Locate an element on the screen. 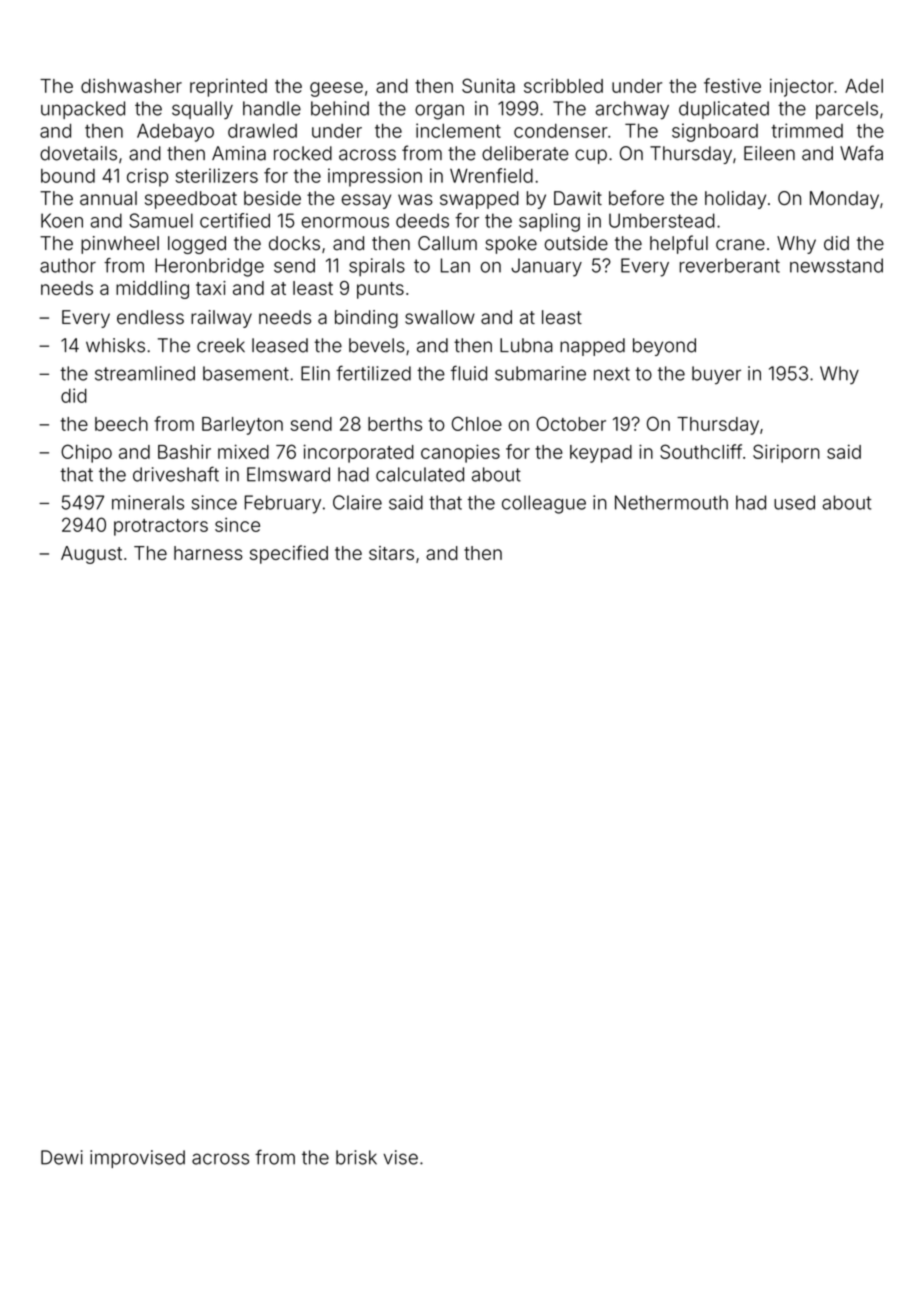 This screenshot has width=924, height=1308. used is located at coordinates (794, 502).
